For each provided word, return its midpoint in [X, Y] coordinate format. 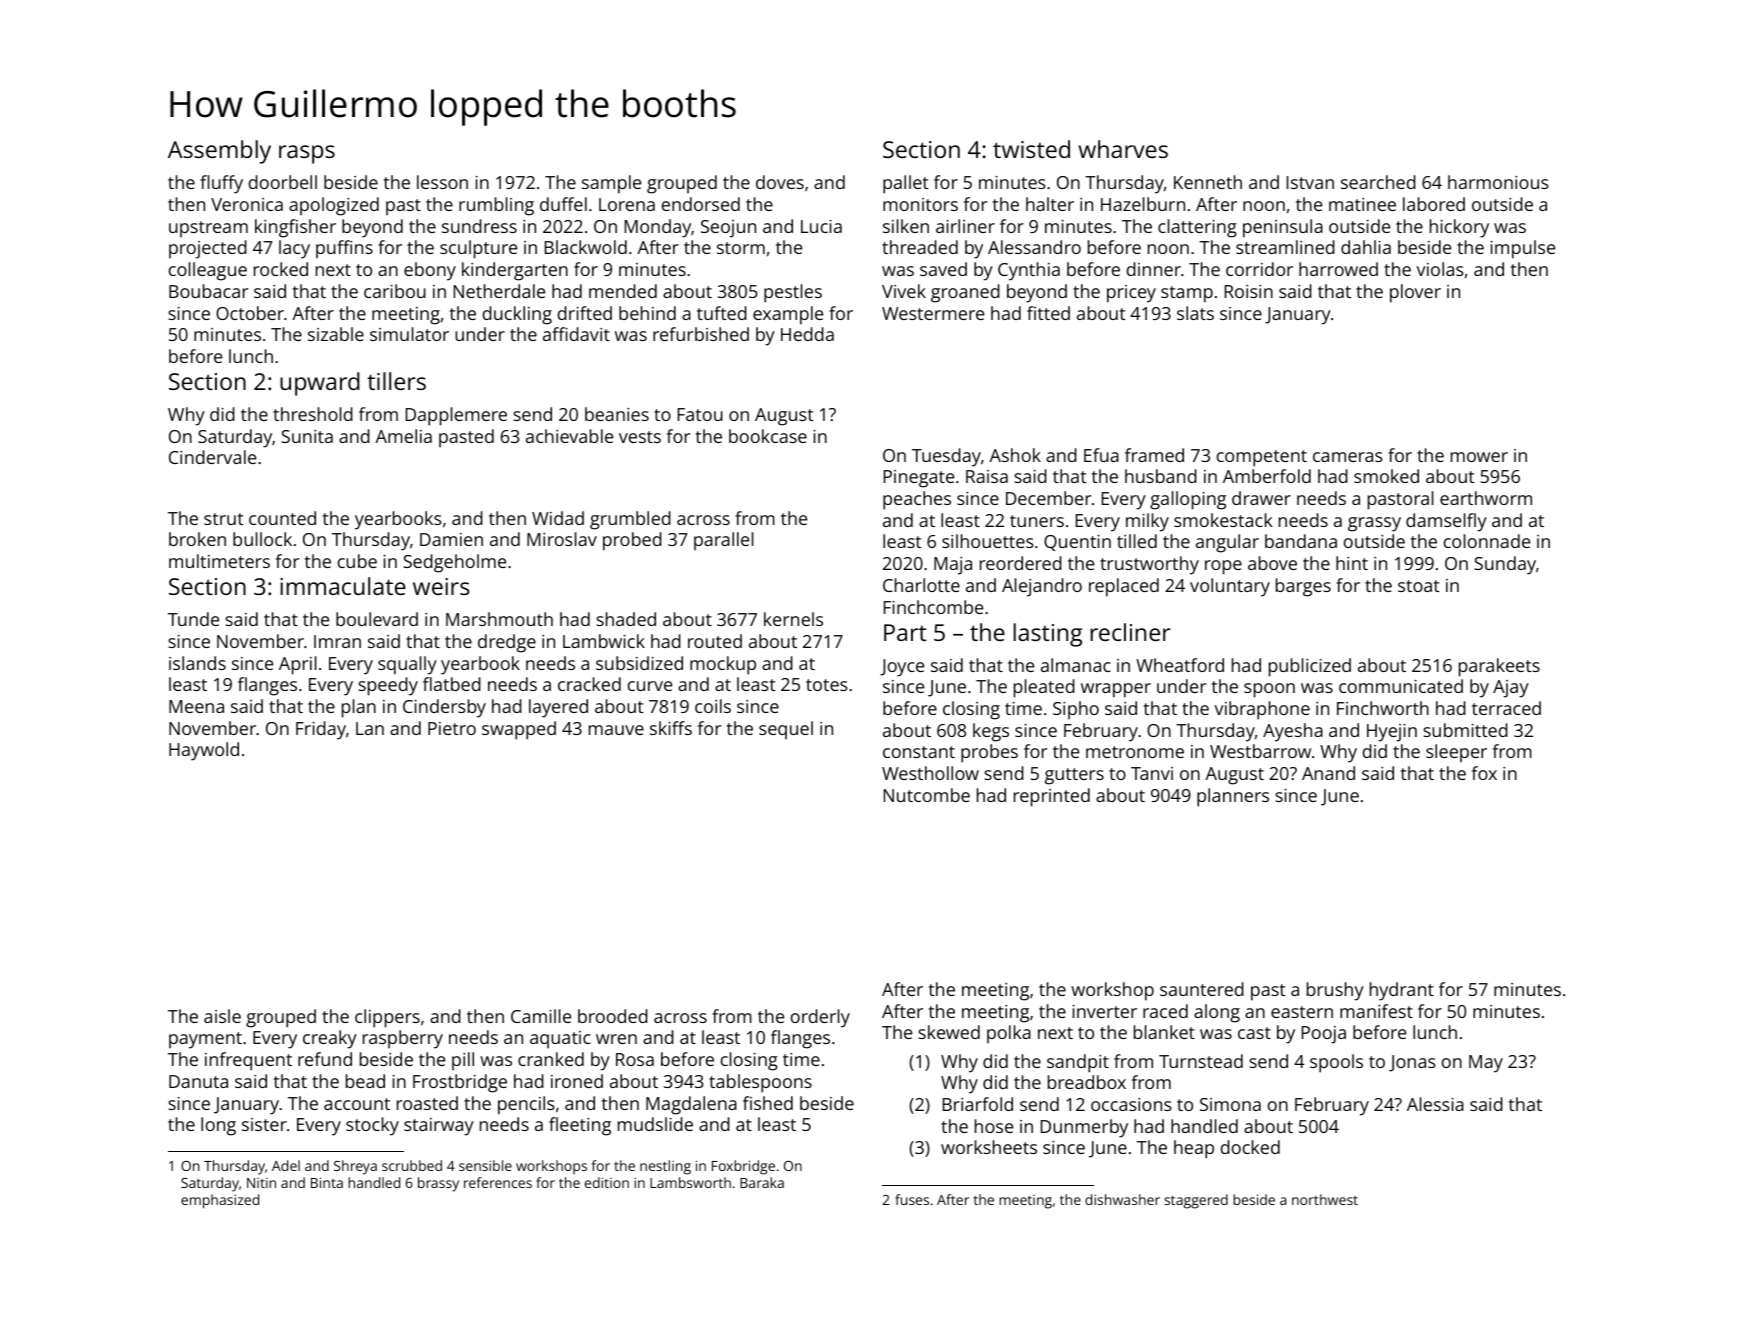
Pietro [452, 728]
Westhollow [930, 773]
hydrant [1402, 991]
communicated [1401, 686]
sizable [336, 334]
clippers [387, 1018]
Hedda [807, 334]
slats [1195, 313]
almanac [1076, 665]
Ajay [1511, 689]
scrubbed [412, 1165]
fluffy [221, 184]
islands [197, 663]
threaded [920, 247]
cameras [1348, 457]
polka [1009, 1034]
